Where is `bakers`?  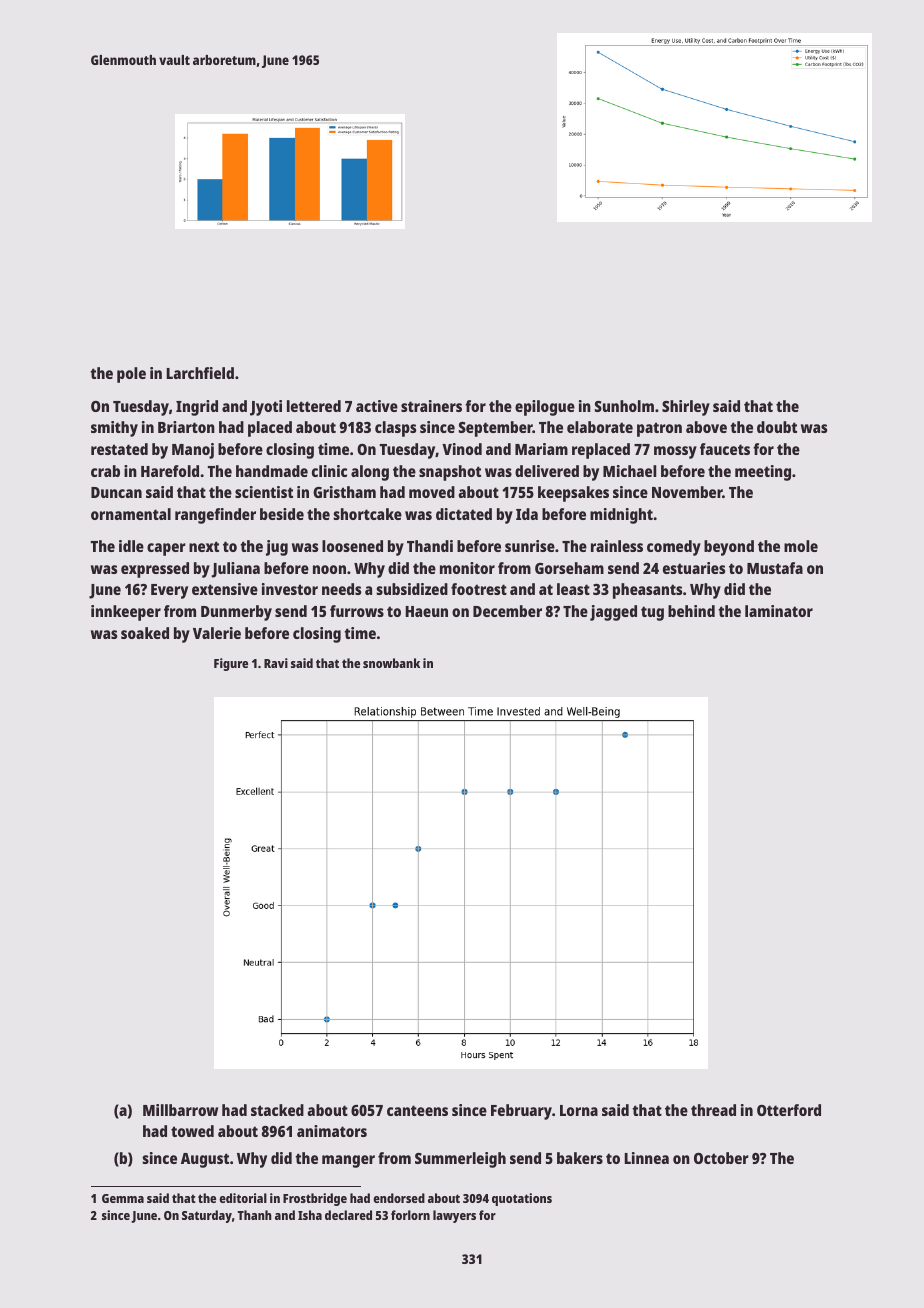 bakers is located at coordinates (580, 1158).
